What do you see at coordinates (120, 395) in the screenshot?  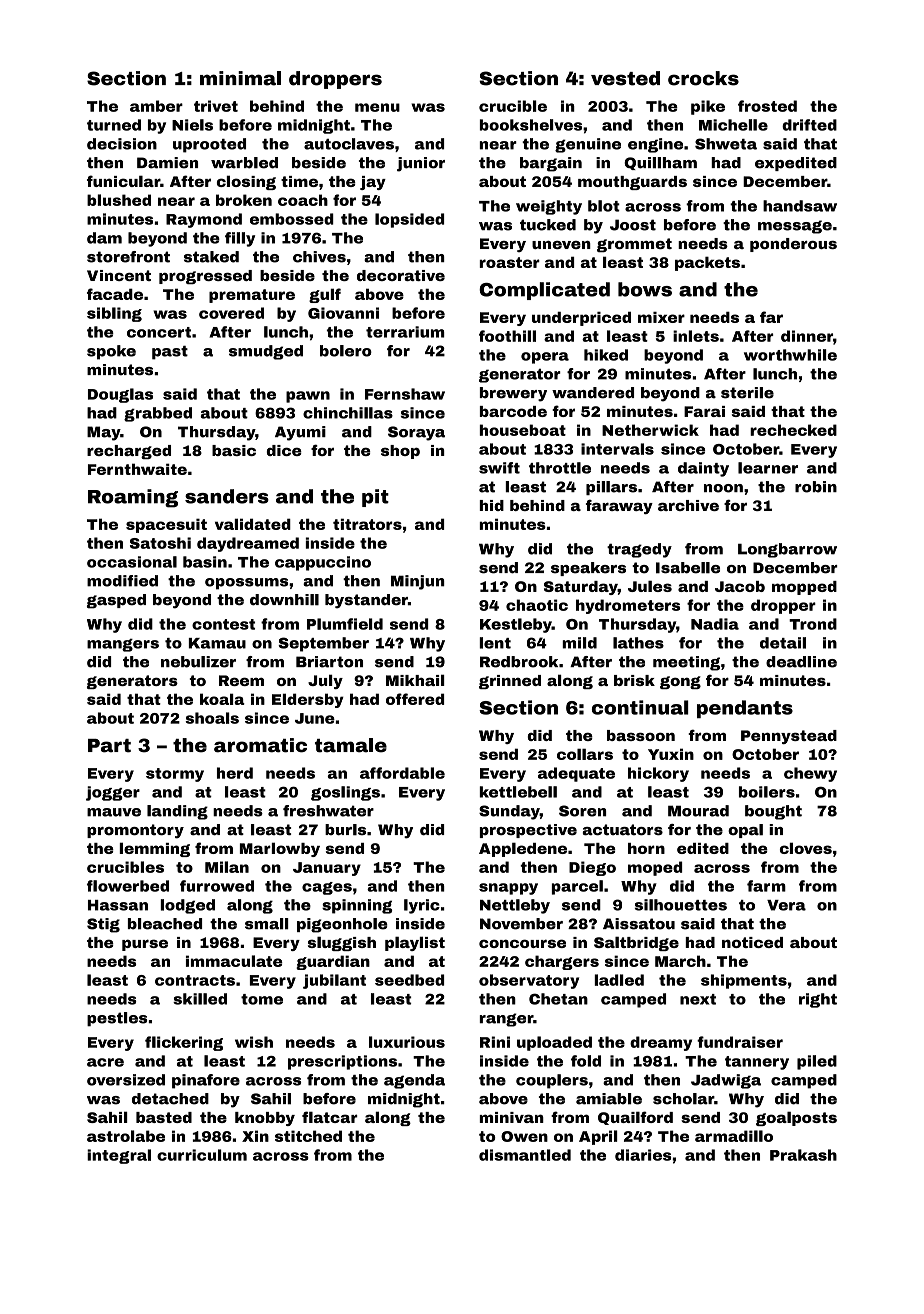 I see `Douglas` at bounding box center [120, 395].
